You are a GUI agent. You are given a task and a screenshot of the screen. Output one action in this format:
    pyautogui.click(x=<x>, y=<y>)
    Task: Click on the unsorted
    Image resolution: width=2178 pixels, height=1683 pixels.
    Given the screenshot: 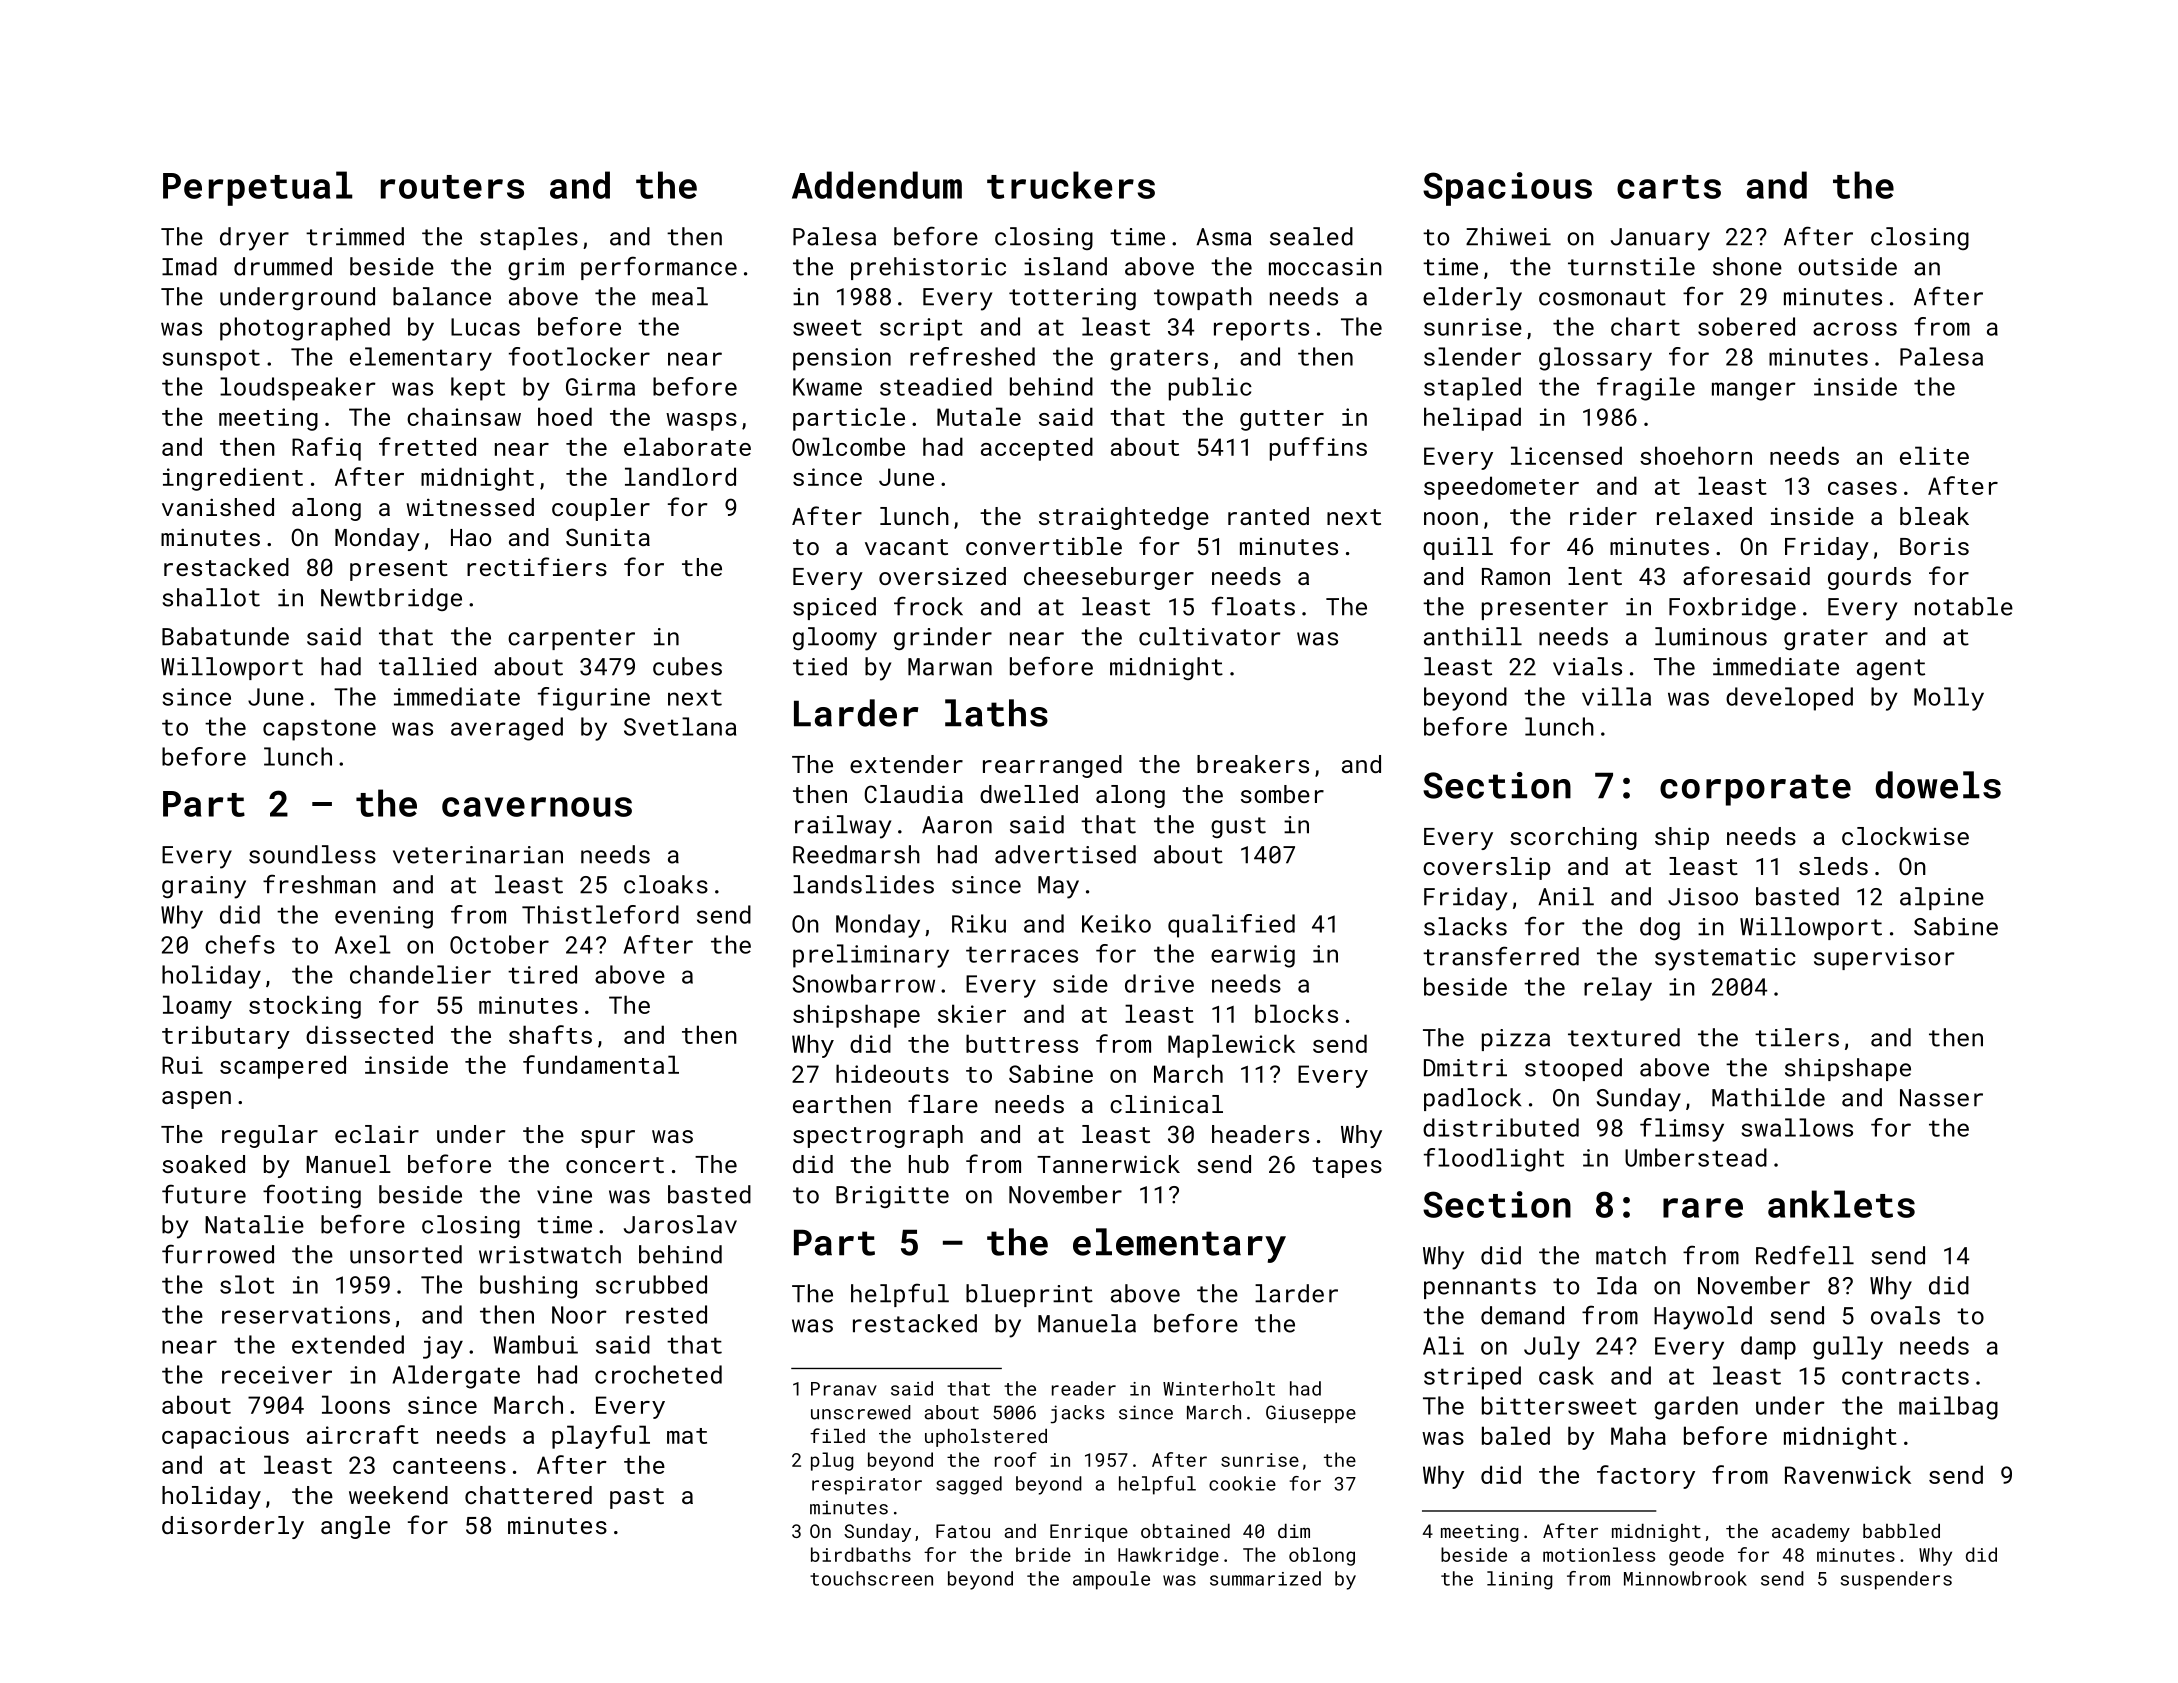 What is the action you would take?
    pyautogui.click(x=406, y=1254)
